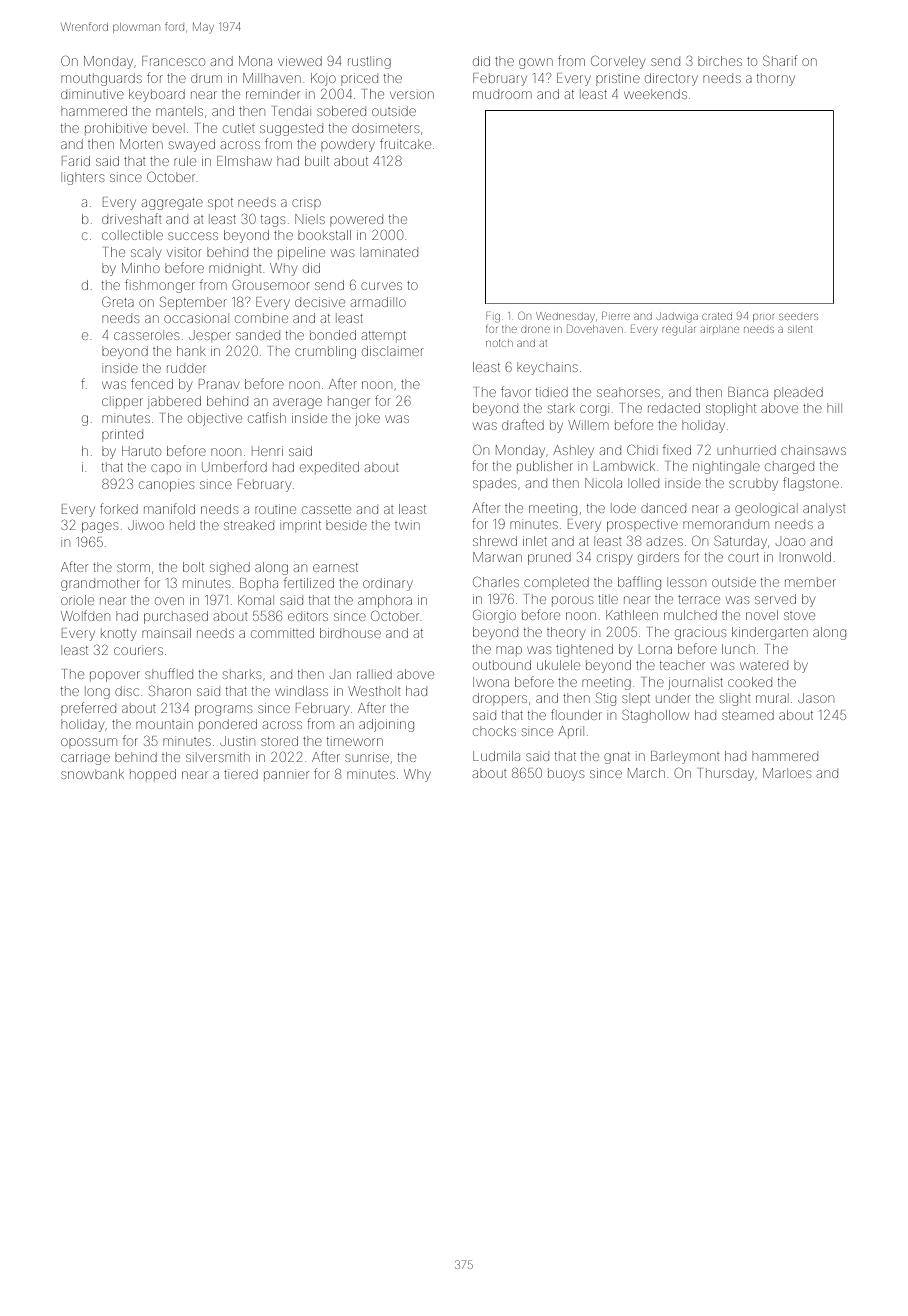  Describe the element at coordinates (776, 80) in the screenshot. I see `thorny` at that location.
